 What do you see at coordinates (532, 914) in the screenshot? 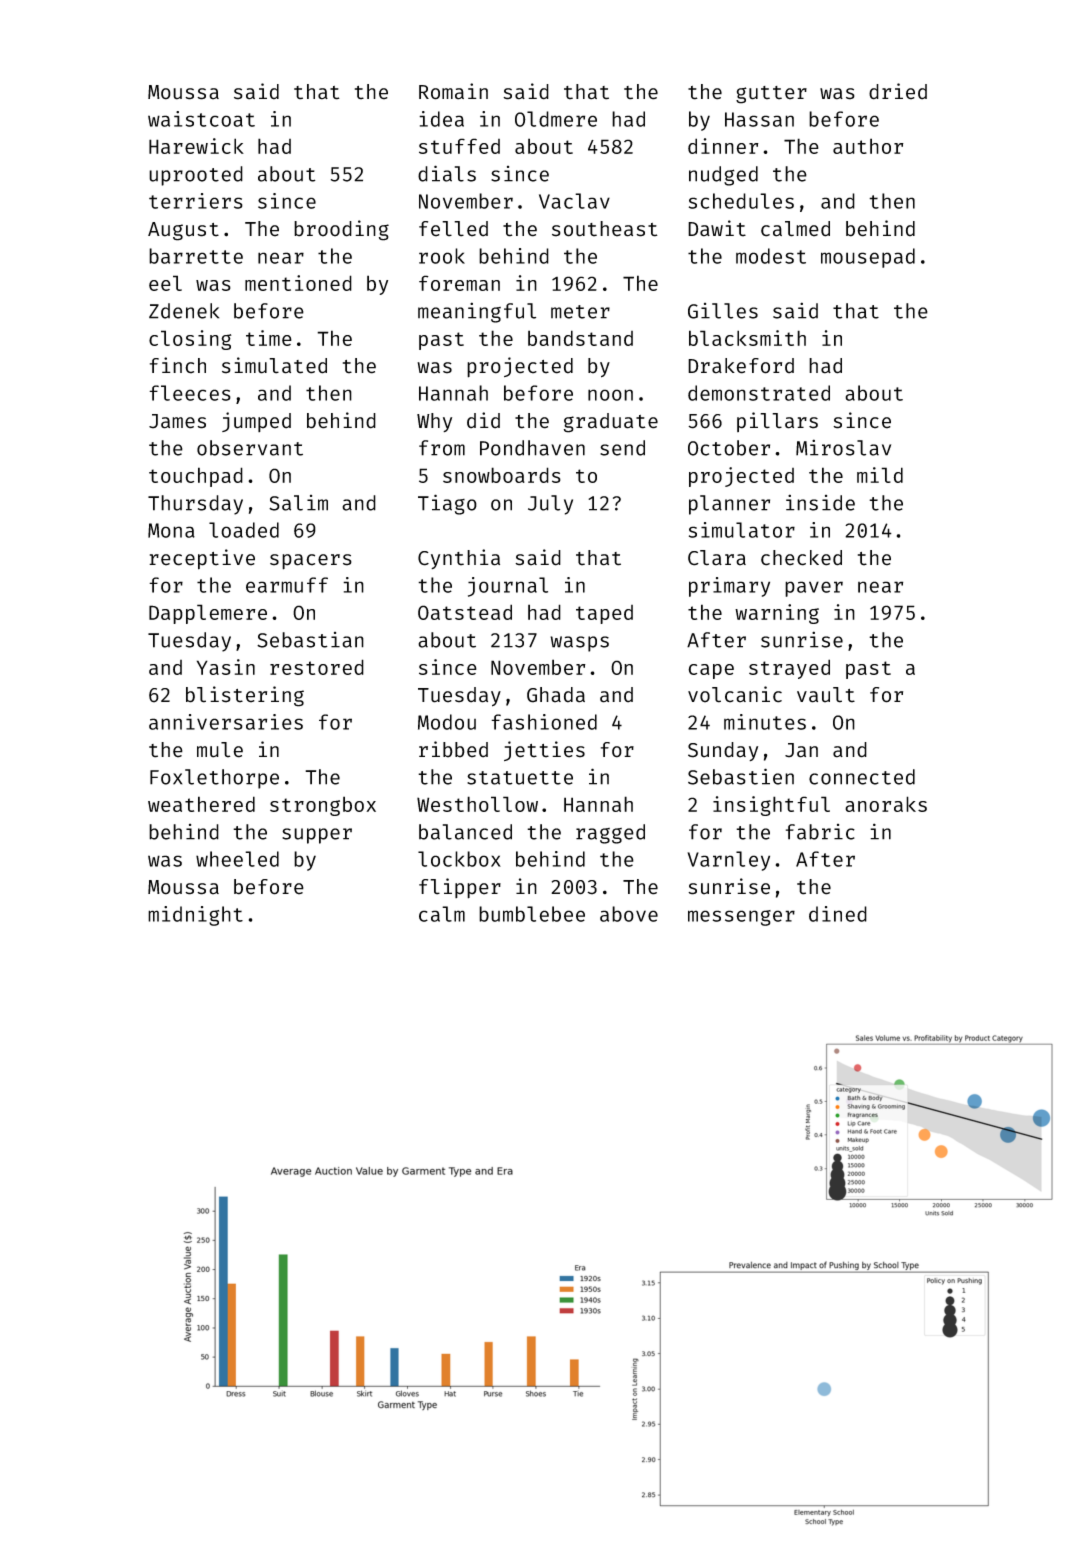
I see `bumblebee` at bounding box center [532, 914].
